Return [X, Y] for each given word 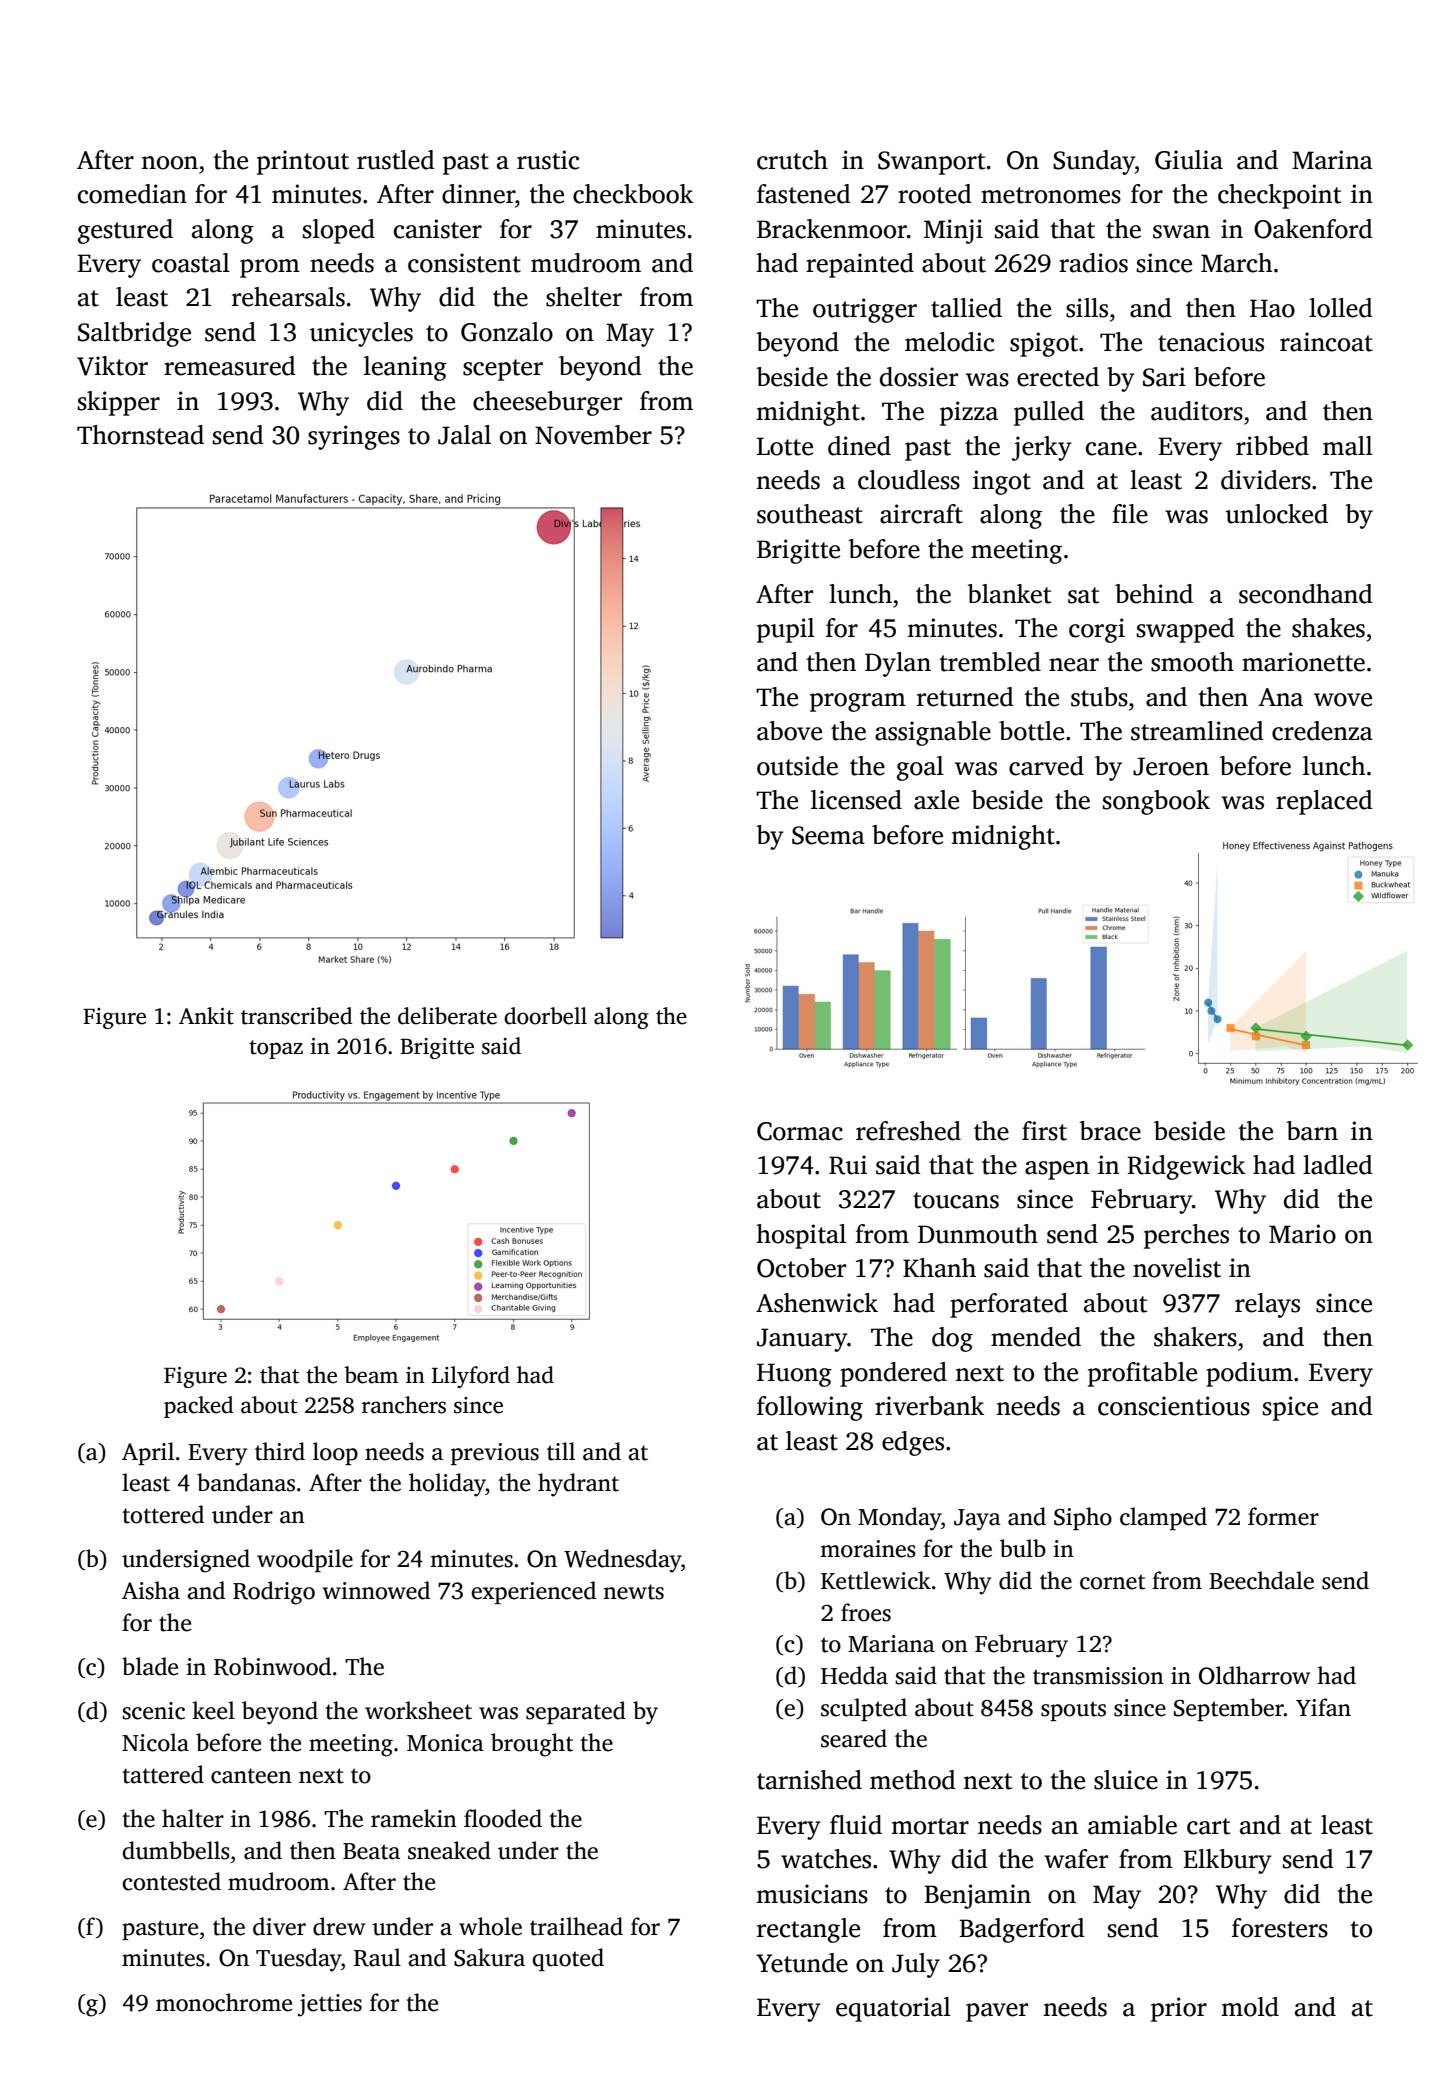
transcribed [297, 1016]
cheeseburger [547, 403]
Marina [1332, 160]
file [1130, 514]
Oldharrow [1254, 1675]
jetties [330, 2005]
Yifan [1323, 1707]
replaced [1324, 802]
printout [303, 162]
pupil [786, 630]
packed [199, 1407]
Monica [445, 1743]
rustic [548, 160]
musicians [812, 1894]
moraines [868, 1549]
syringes [354, 437]
